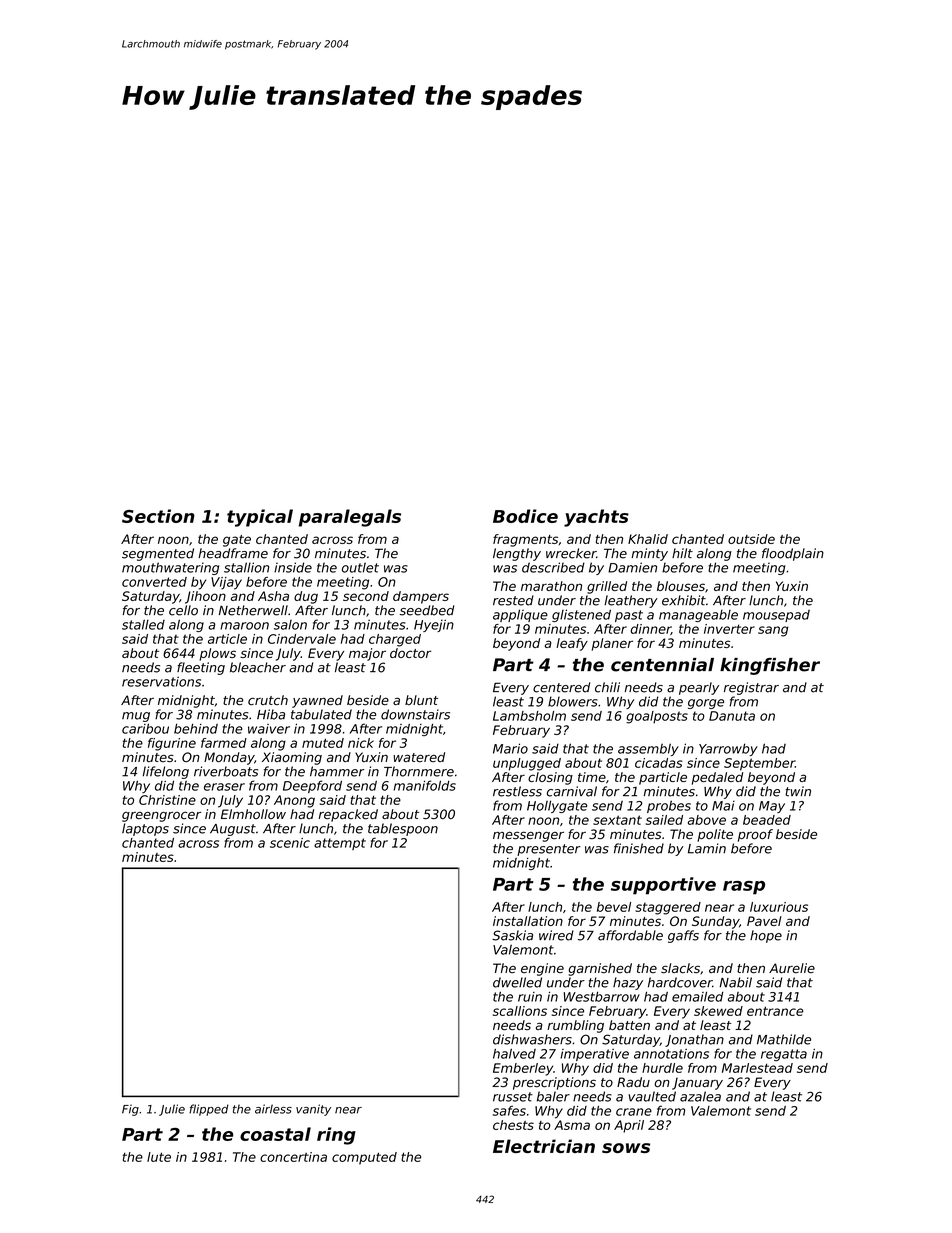  I want to click on typical, so click(260, 518).
